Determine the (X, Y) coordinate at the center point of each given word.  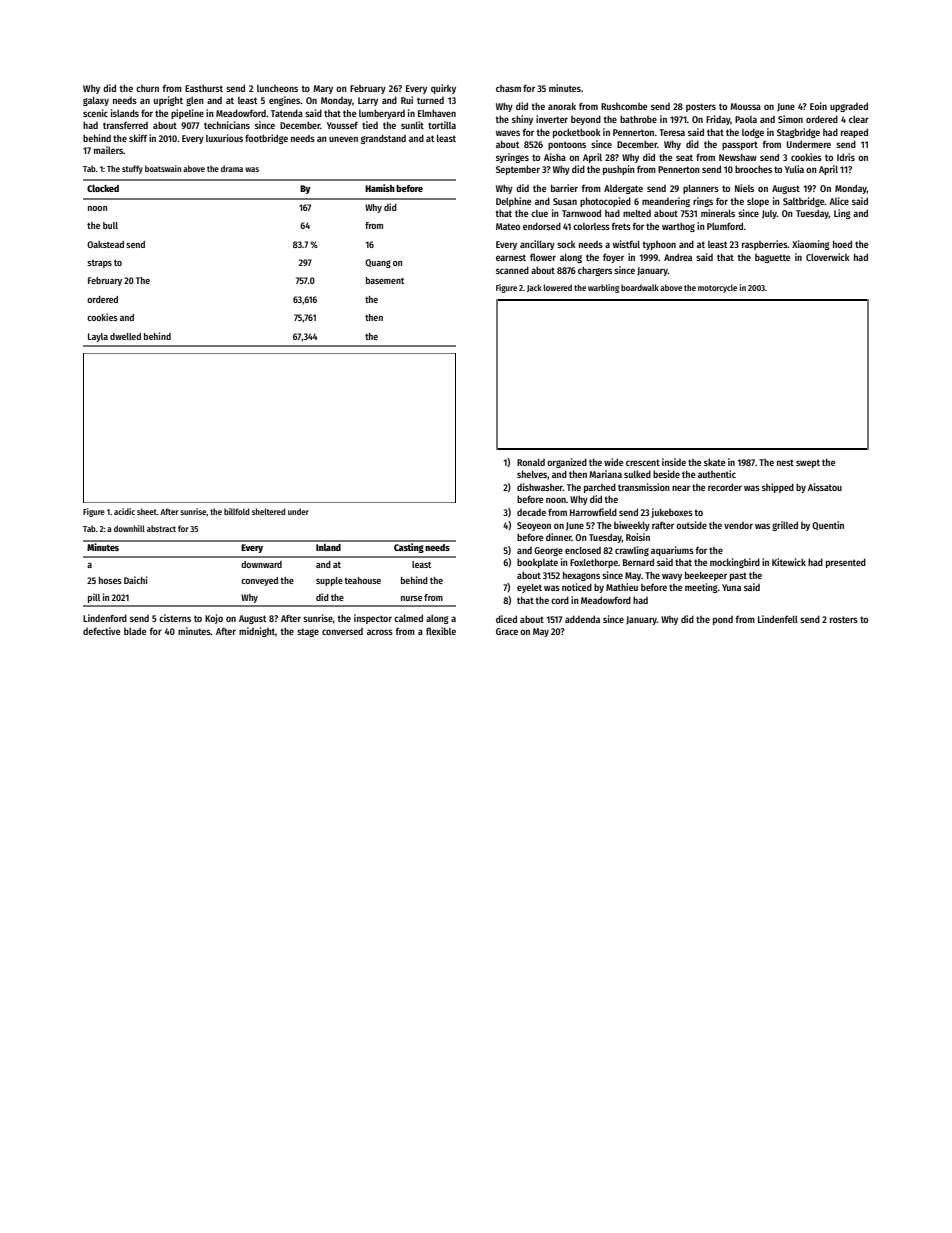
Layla (98, 337)
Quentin (828, 525)
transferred (125, 125)
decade (531, 512)
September (518, 170)
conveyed (259, 581)
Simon (790, 119)
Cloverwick (828, 257)
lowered (558, 287)
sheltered (268, 511)
